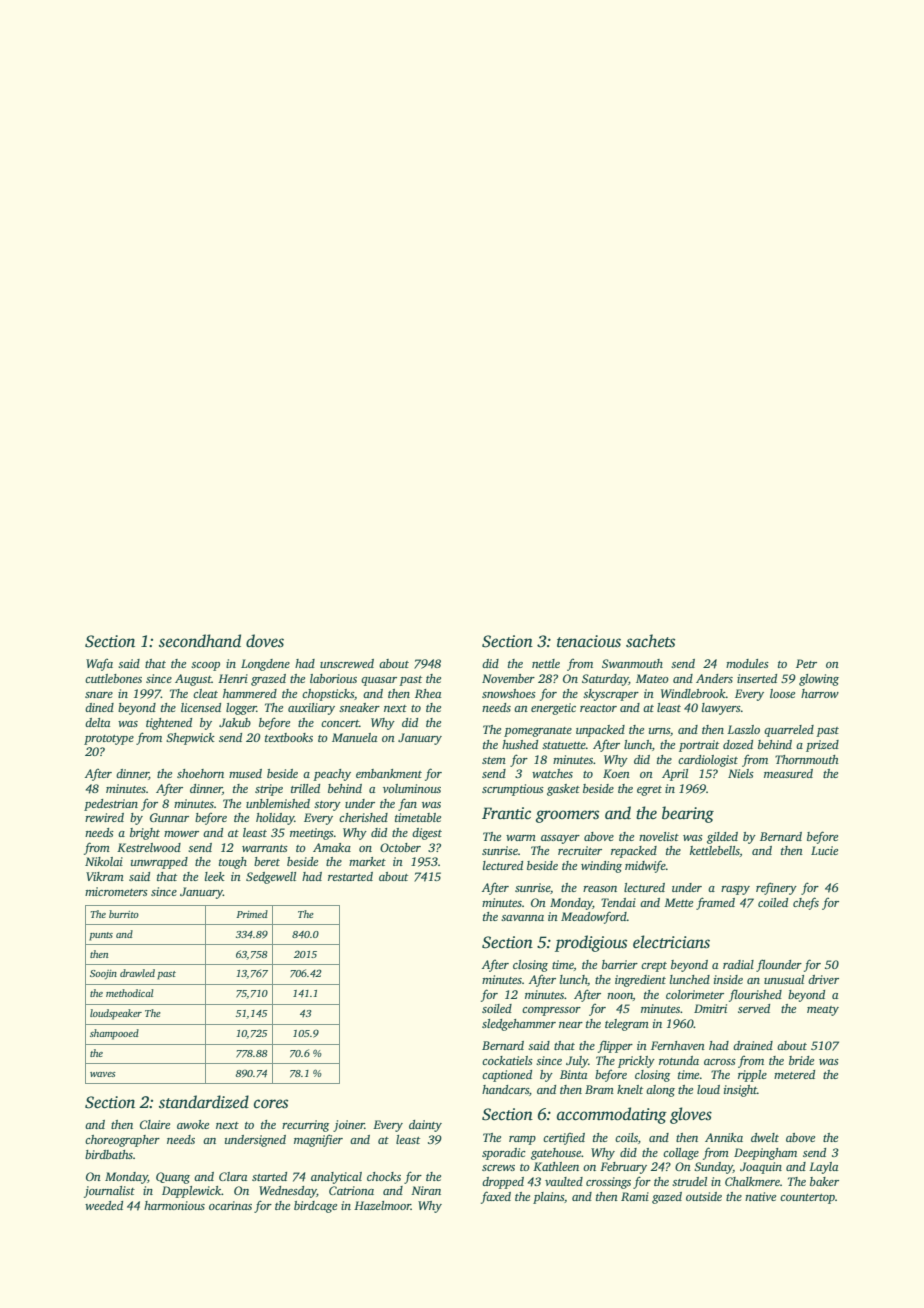  I want to click on Soojin, so click(103, 975).
